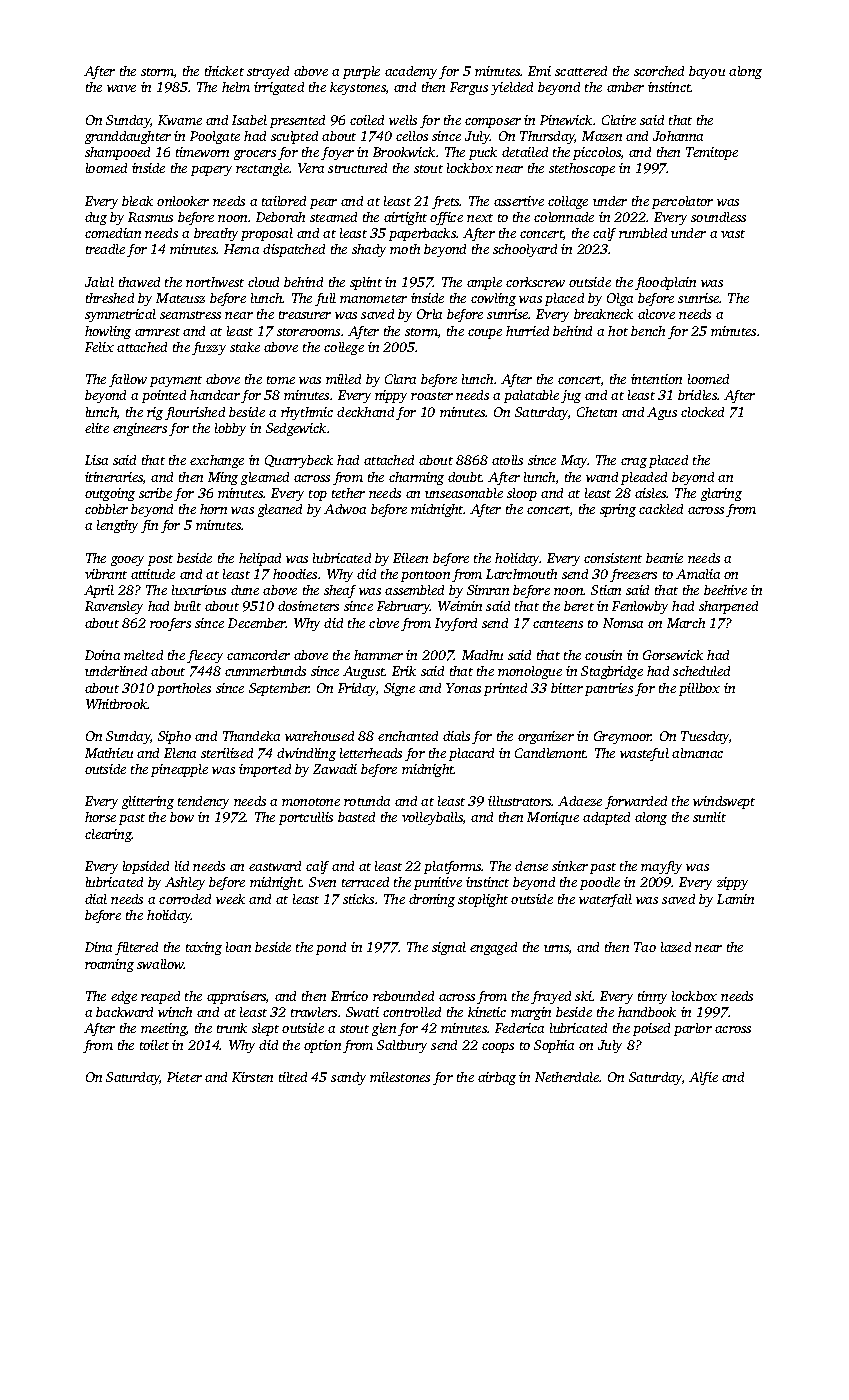 The height and width of the image is (1400, 849). Describe the element at coordinates (546, 737) in the image. I see `organizer` at that location.
